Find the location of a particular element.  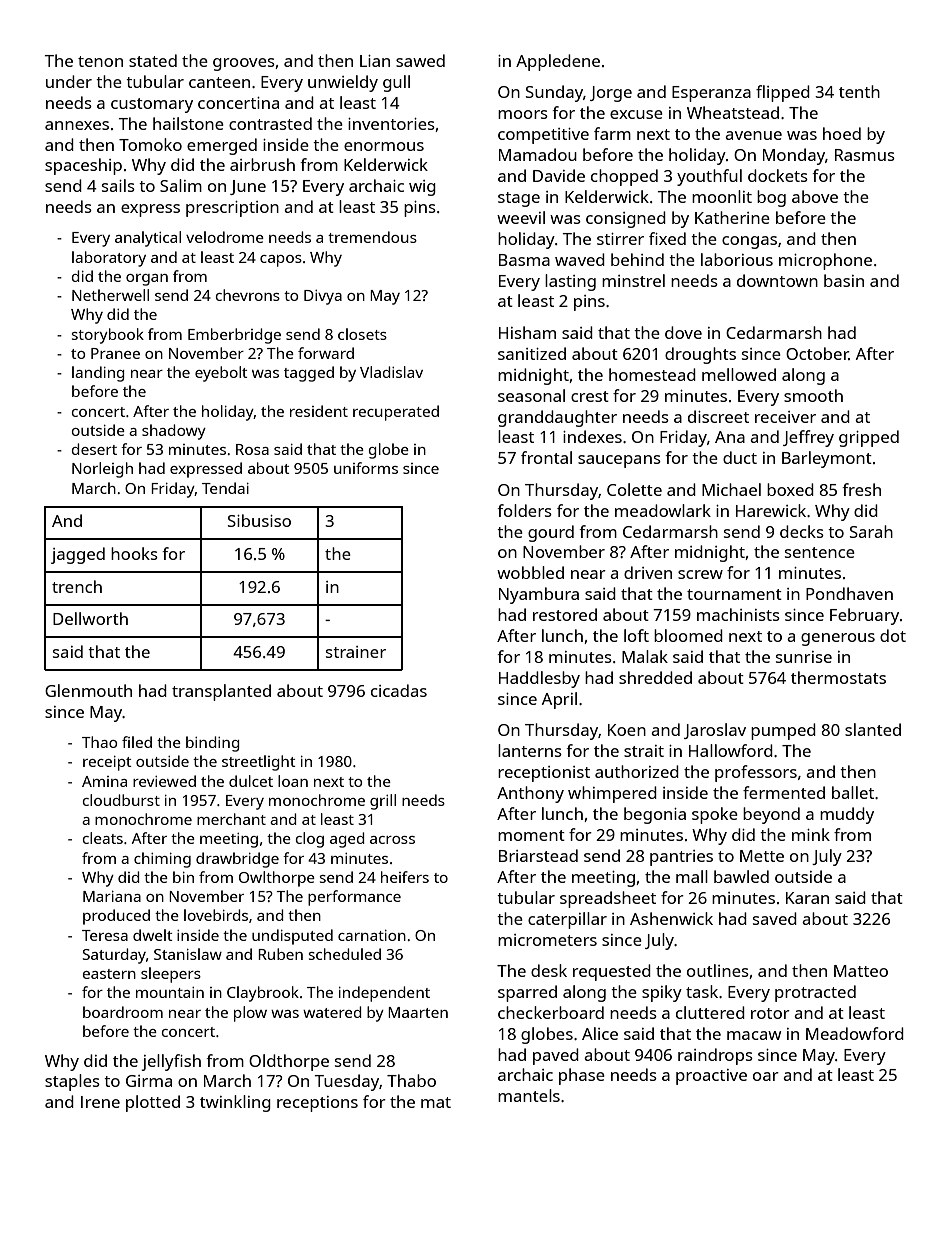

trench is located at coordinates (77, 586).
